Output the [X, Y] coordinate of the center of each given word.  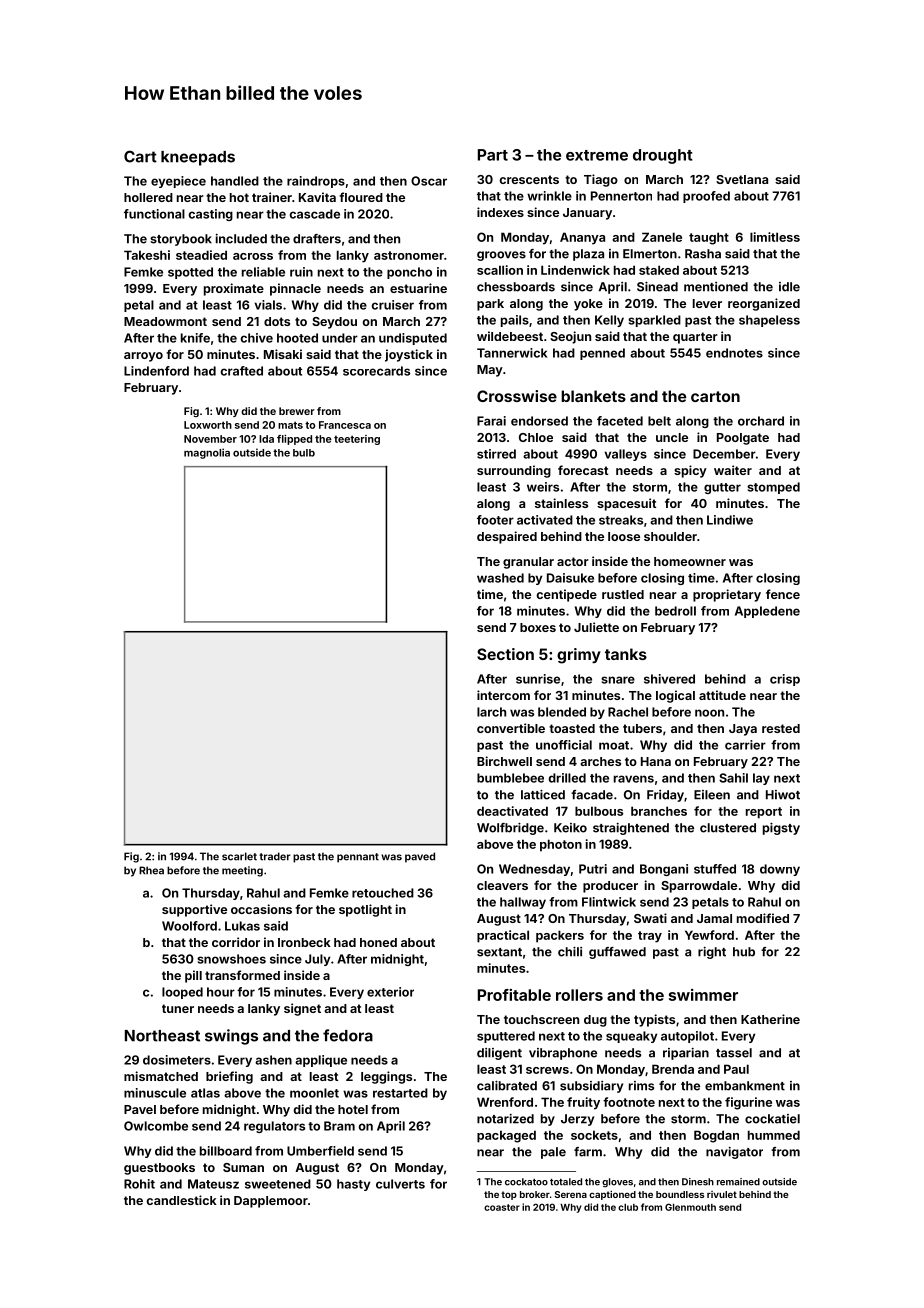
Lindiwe [730, 520]
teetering [357, 440]
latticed [543, 795]
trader [275, 856]
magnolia [207, 453]
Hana [656, 761]
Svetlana [742, 179]
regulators [274, 1127]
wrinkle [549, 196]
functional [154, 214]
